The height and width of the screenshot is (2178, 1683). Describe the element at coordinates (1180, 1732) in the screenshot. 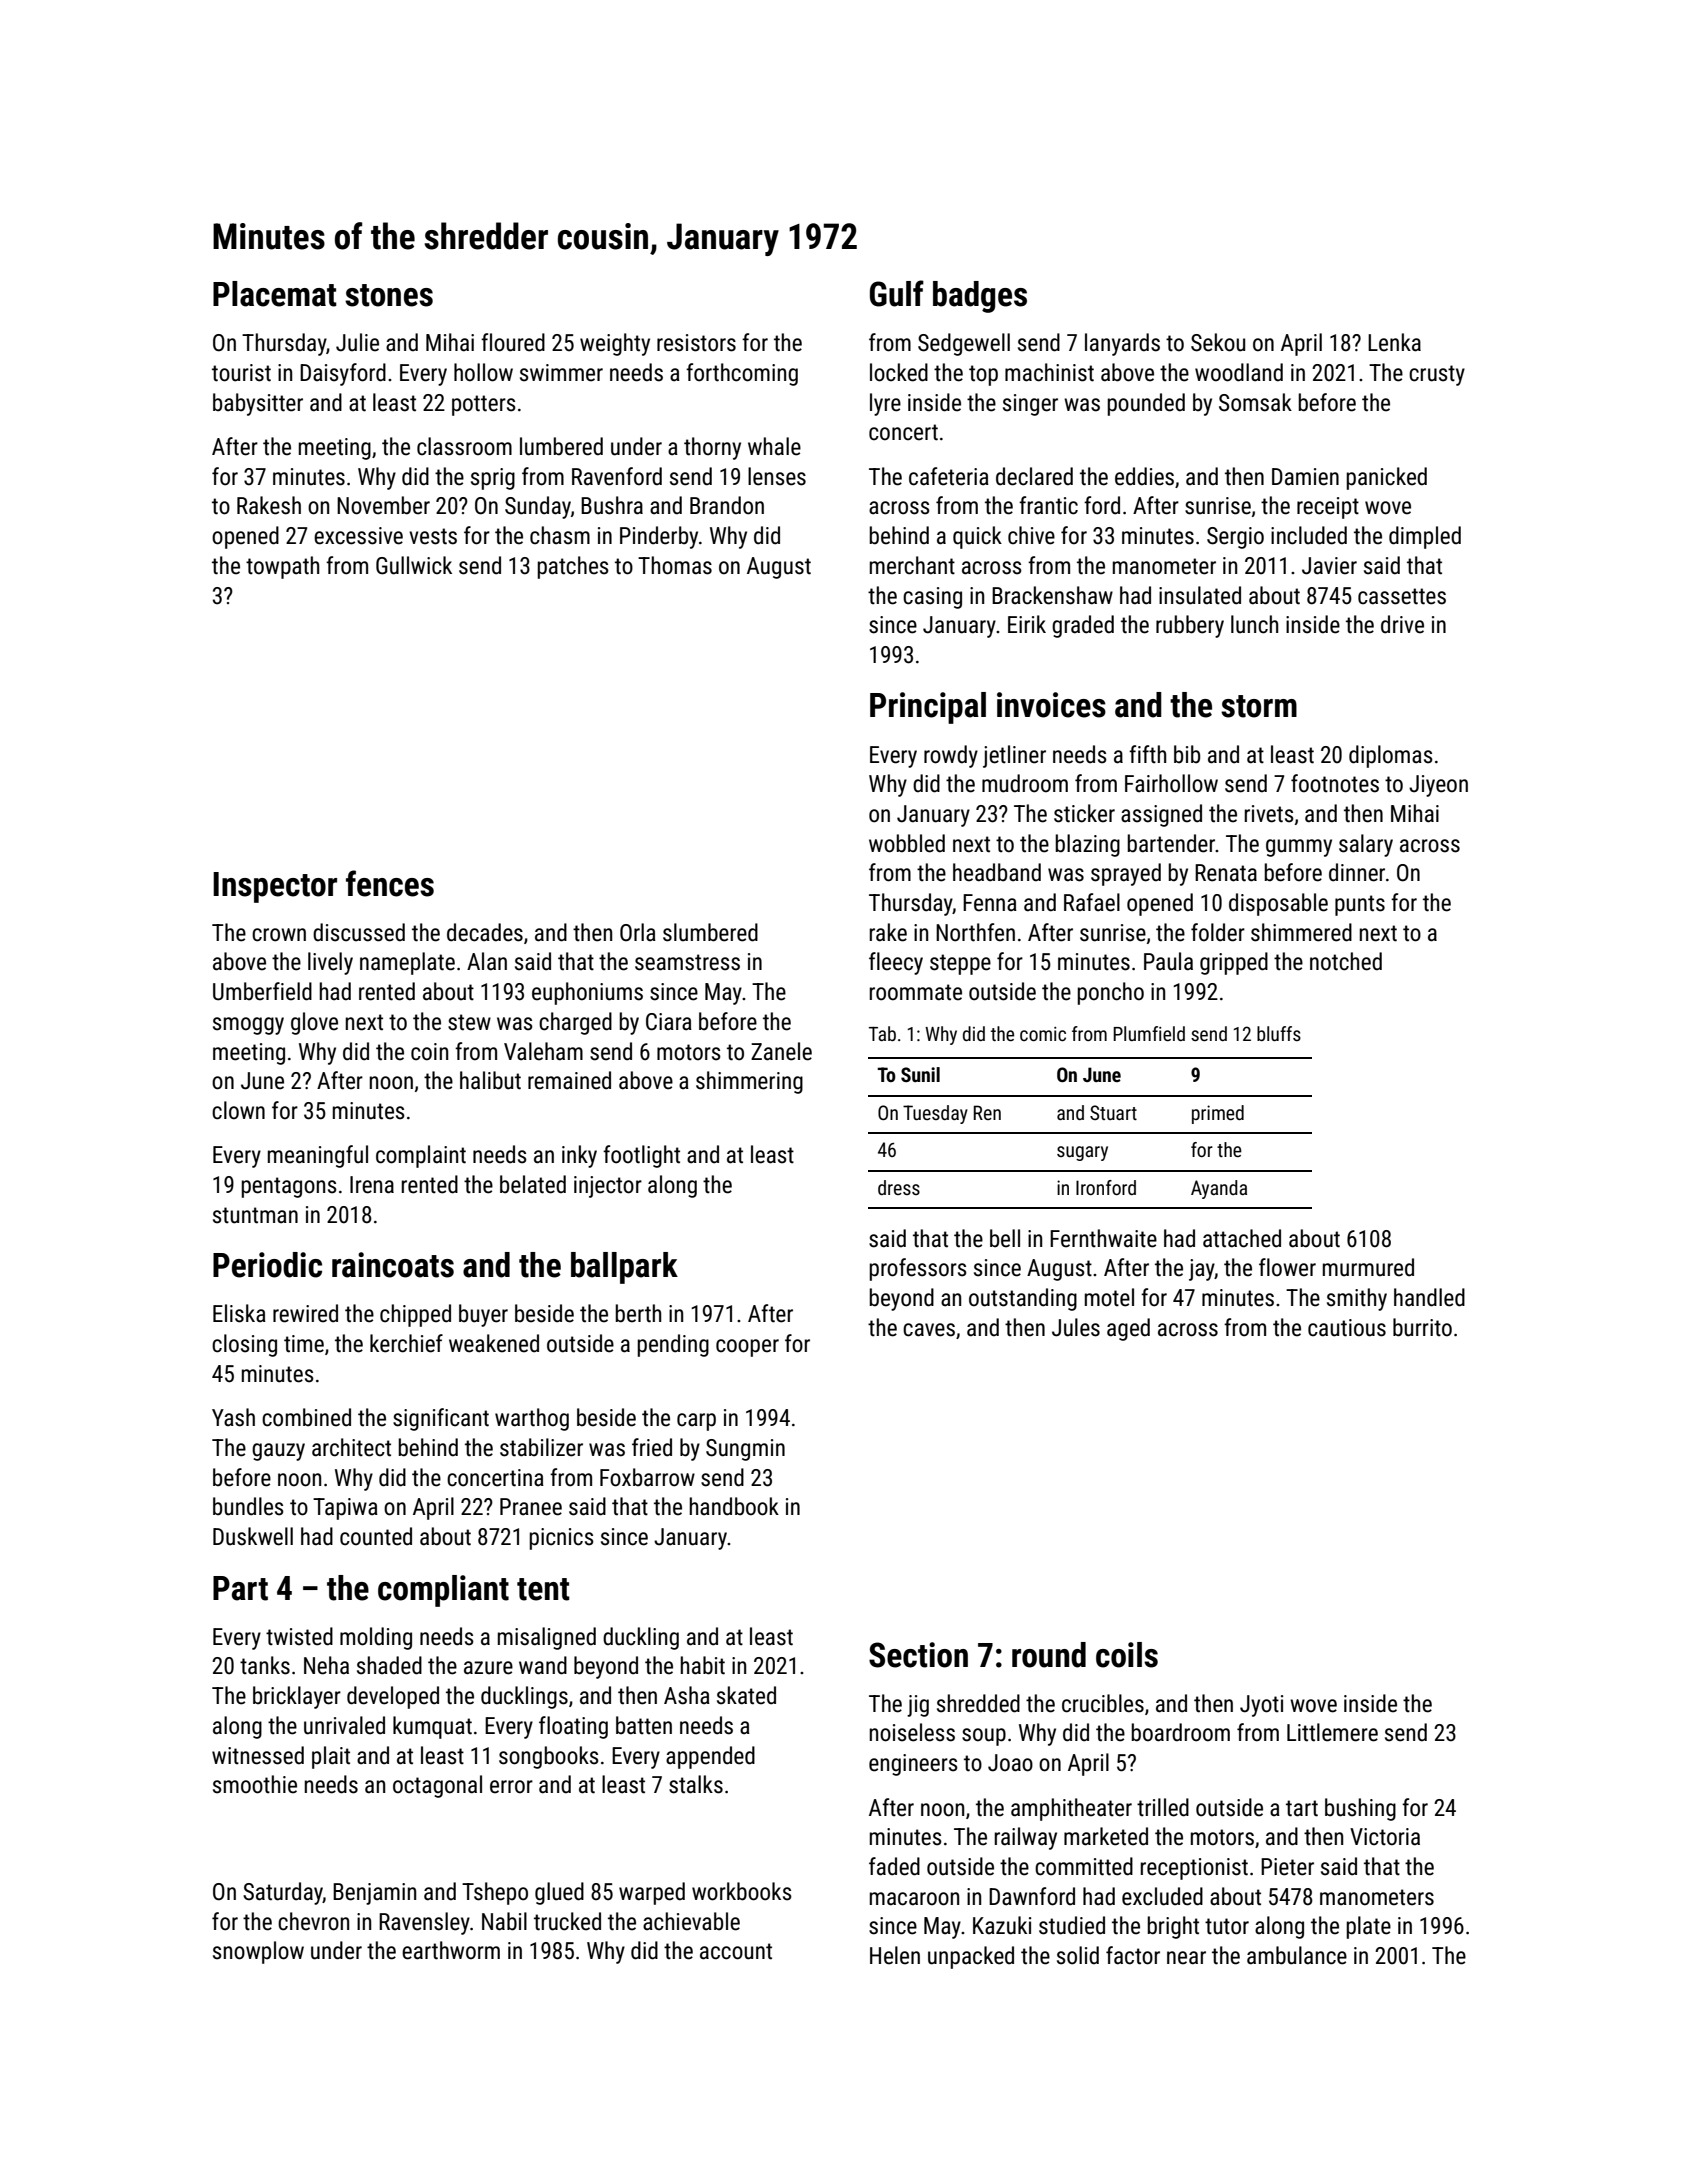

I see `boardroom` at that location.
